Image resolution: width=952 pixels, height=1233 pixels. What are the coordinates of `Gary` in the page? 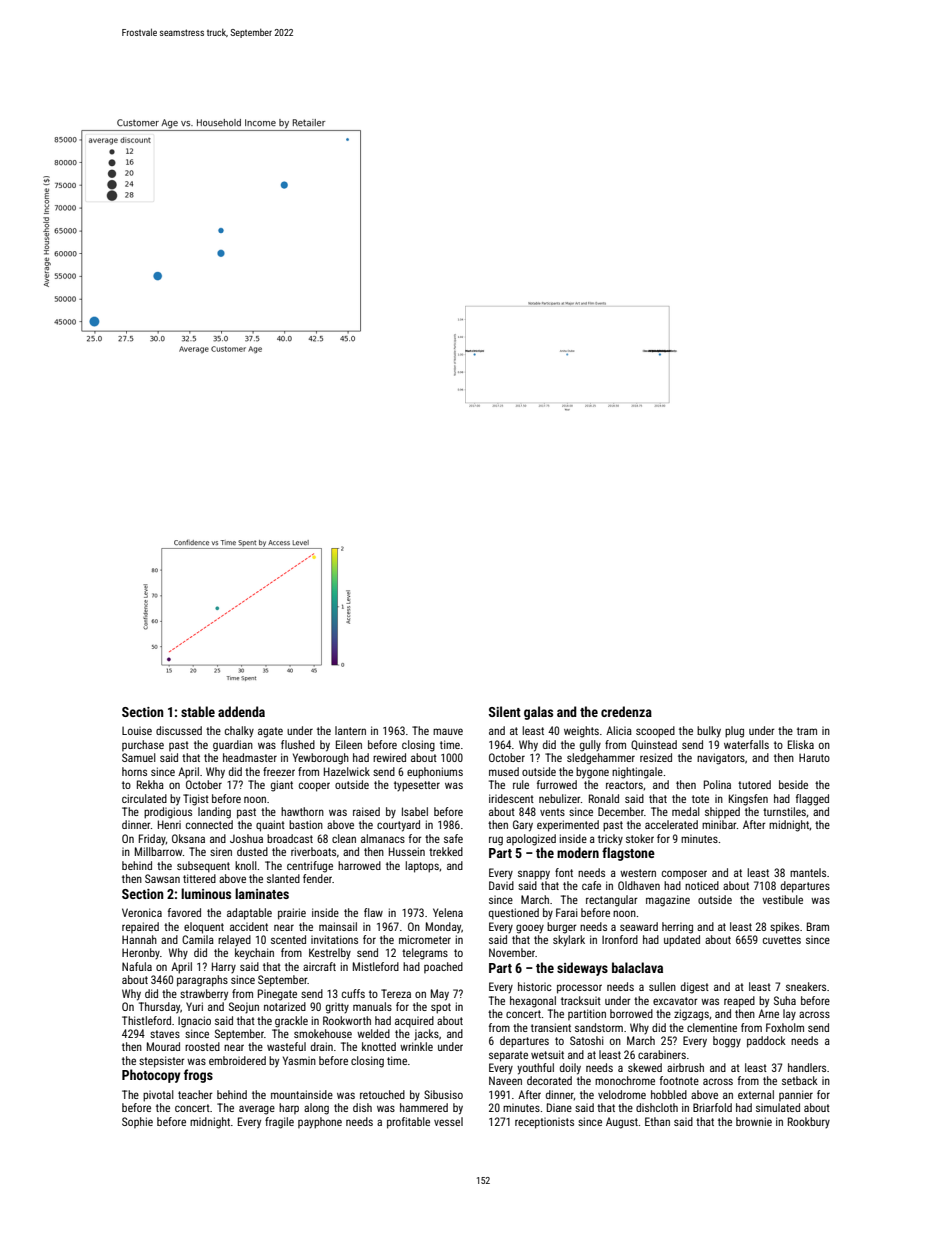 It's located at (523, 826).
